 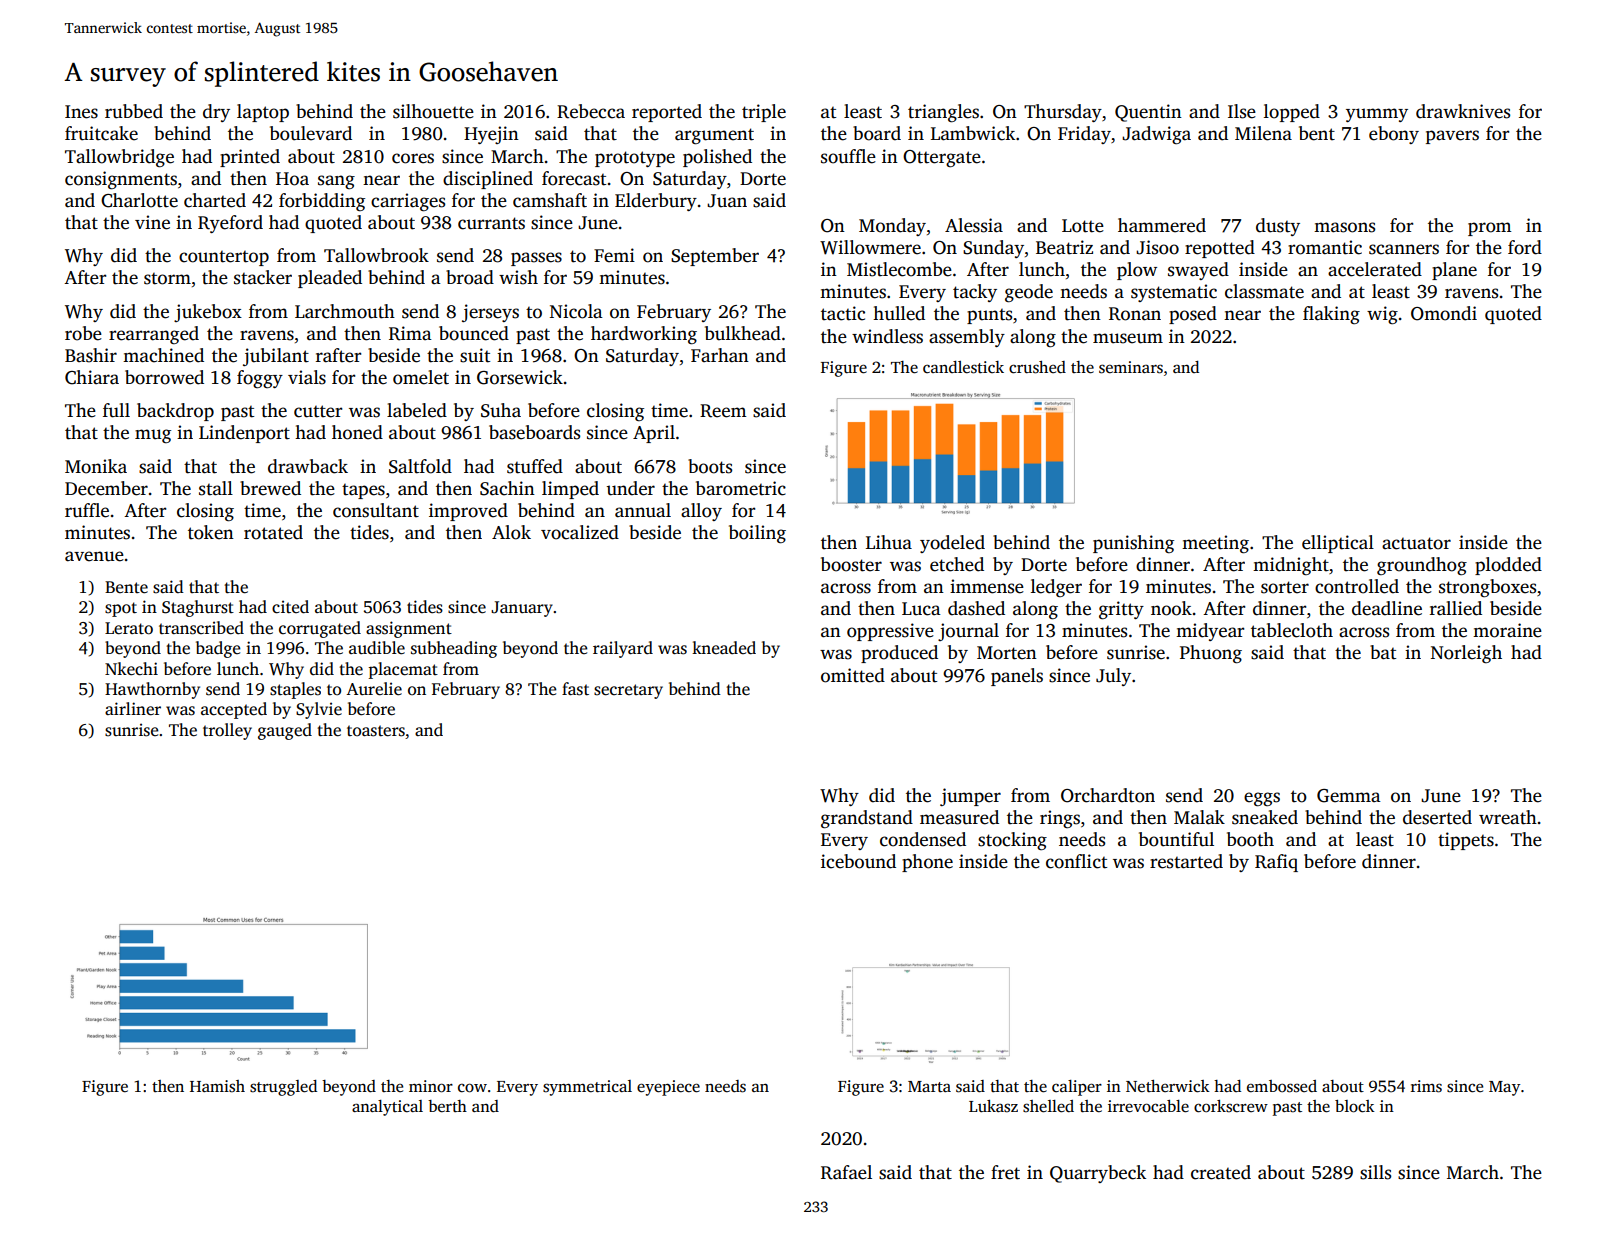 What do you see at coordinates (1292, 630) in the screenshot?
I see `tablecloth` at bounding box center [1292, 630].
